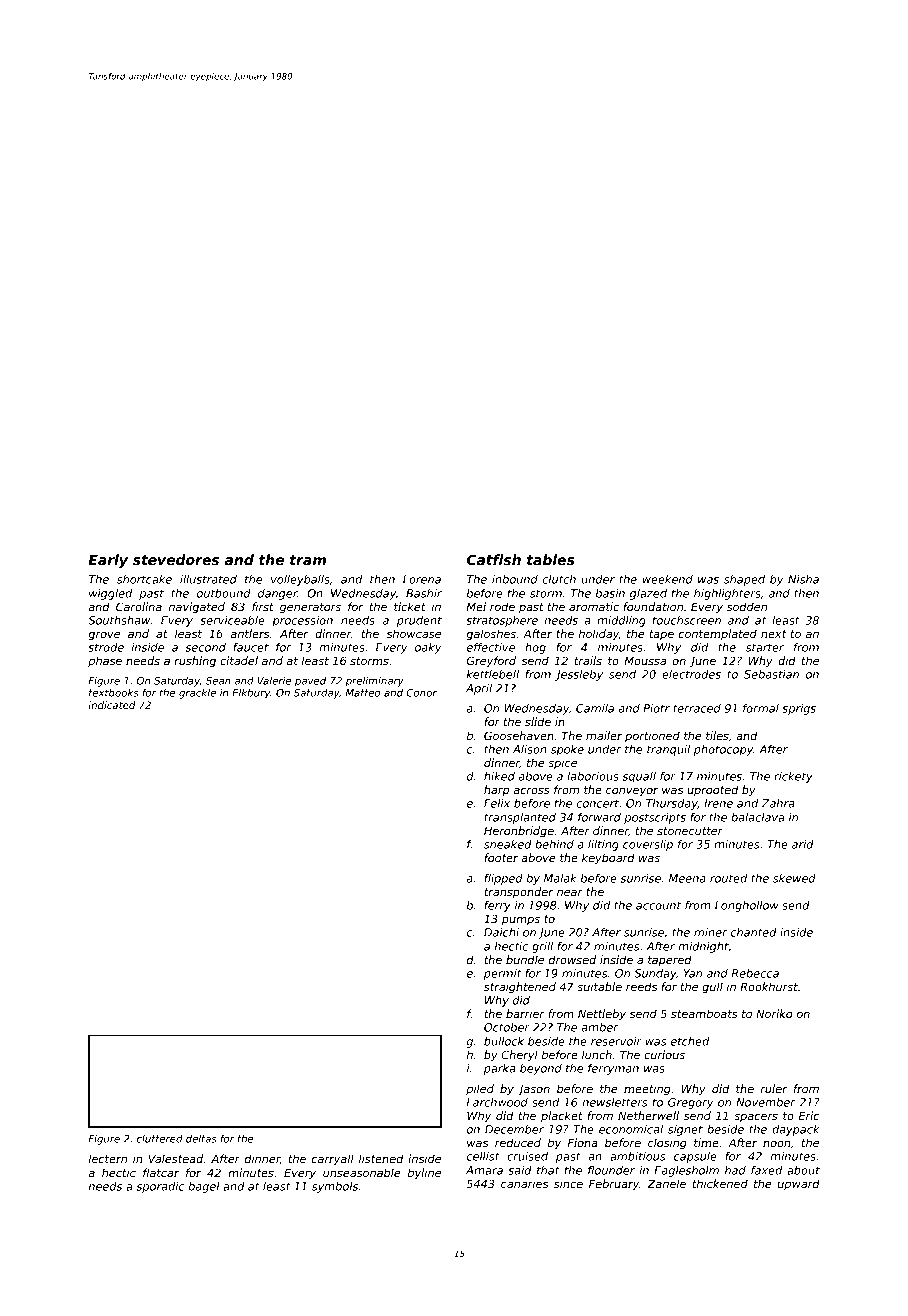 This screenshot has height=1316, width=908. I want to click on bagel, so click(204, 1187).
